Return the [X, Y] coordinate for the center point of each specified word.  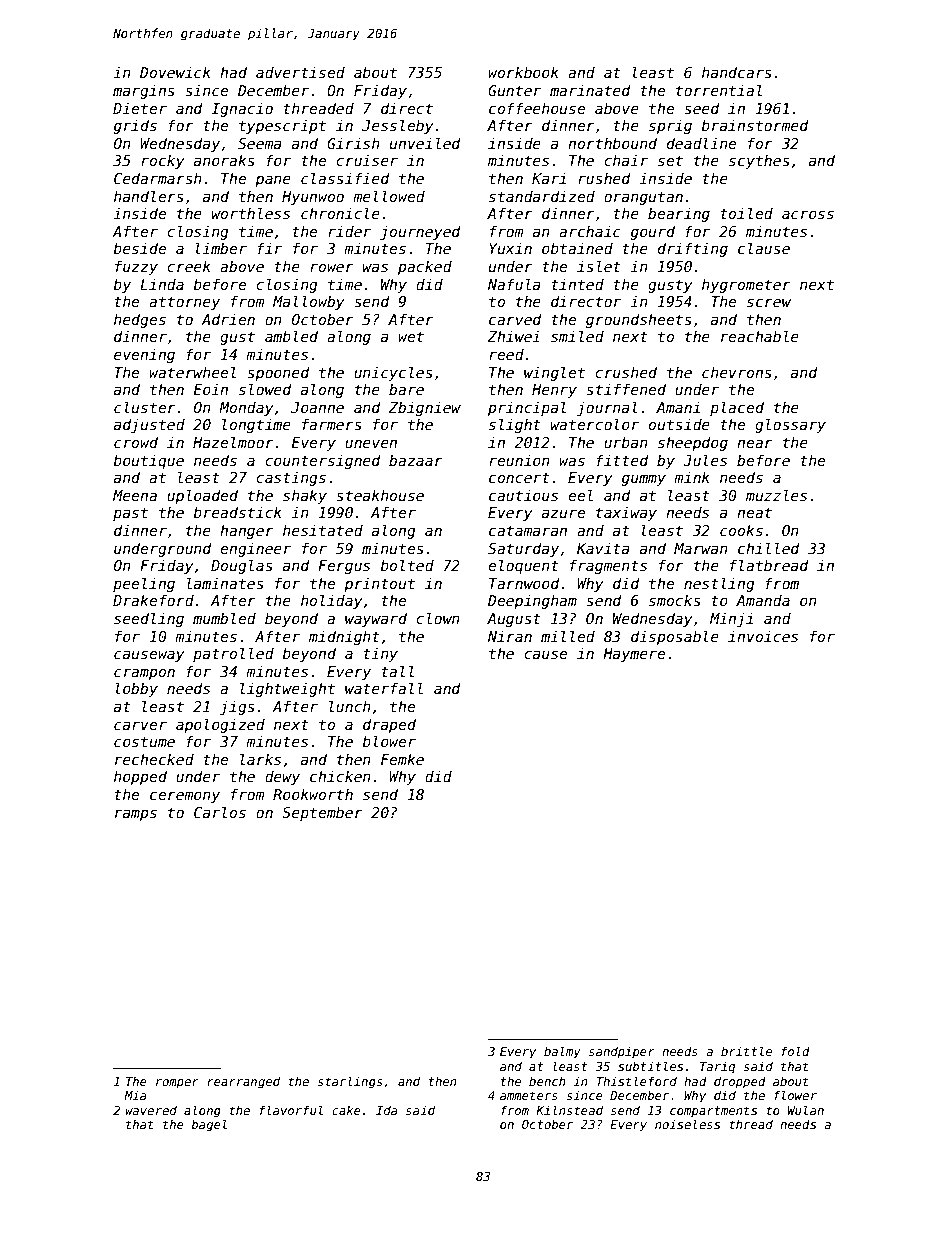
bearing [679, 214]
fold [795, 1051]
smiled [577, 336]
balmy [562, 1052]
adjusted [149, 425]
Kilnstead [569, 1110]
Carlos [220, 812]
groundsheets [639, 320]
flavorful [291, 1110]
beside [140, 248]
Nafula [514, 284]
